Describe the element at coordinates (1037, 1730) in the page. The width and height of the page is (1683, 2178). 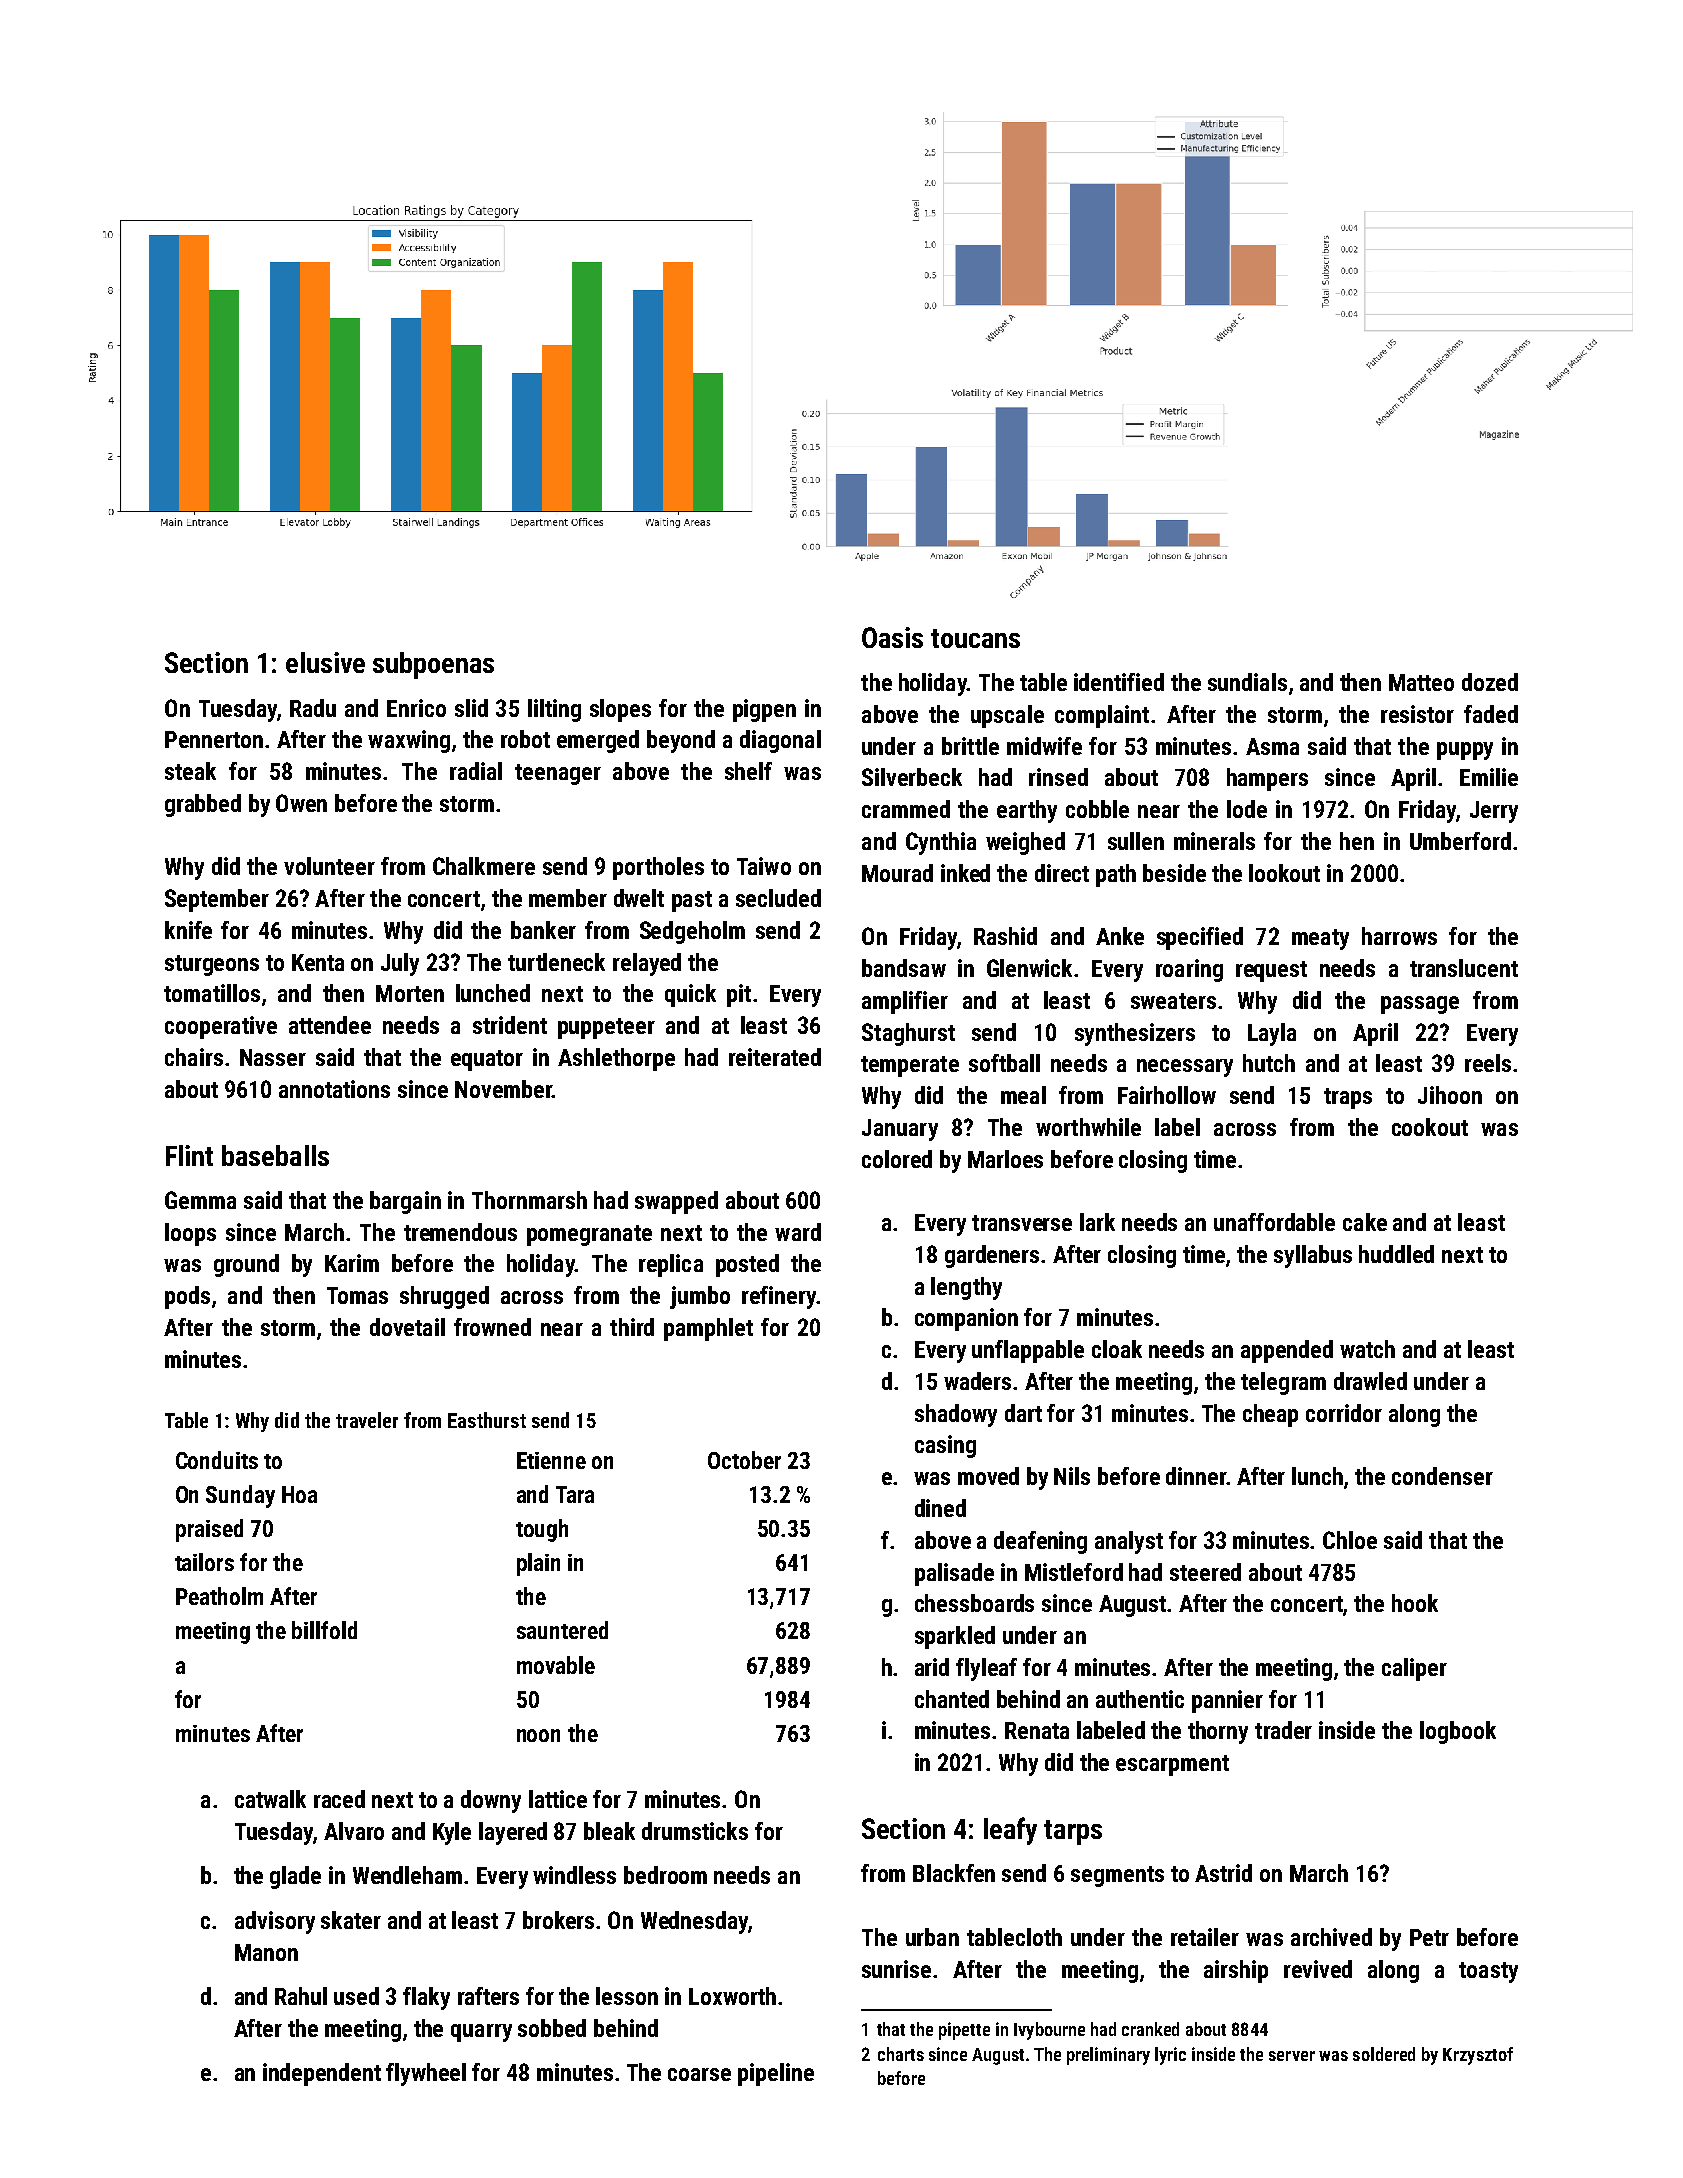
I see `Renata` at that location.
